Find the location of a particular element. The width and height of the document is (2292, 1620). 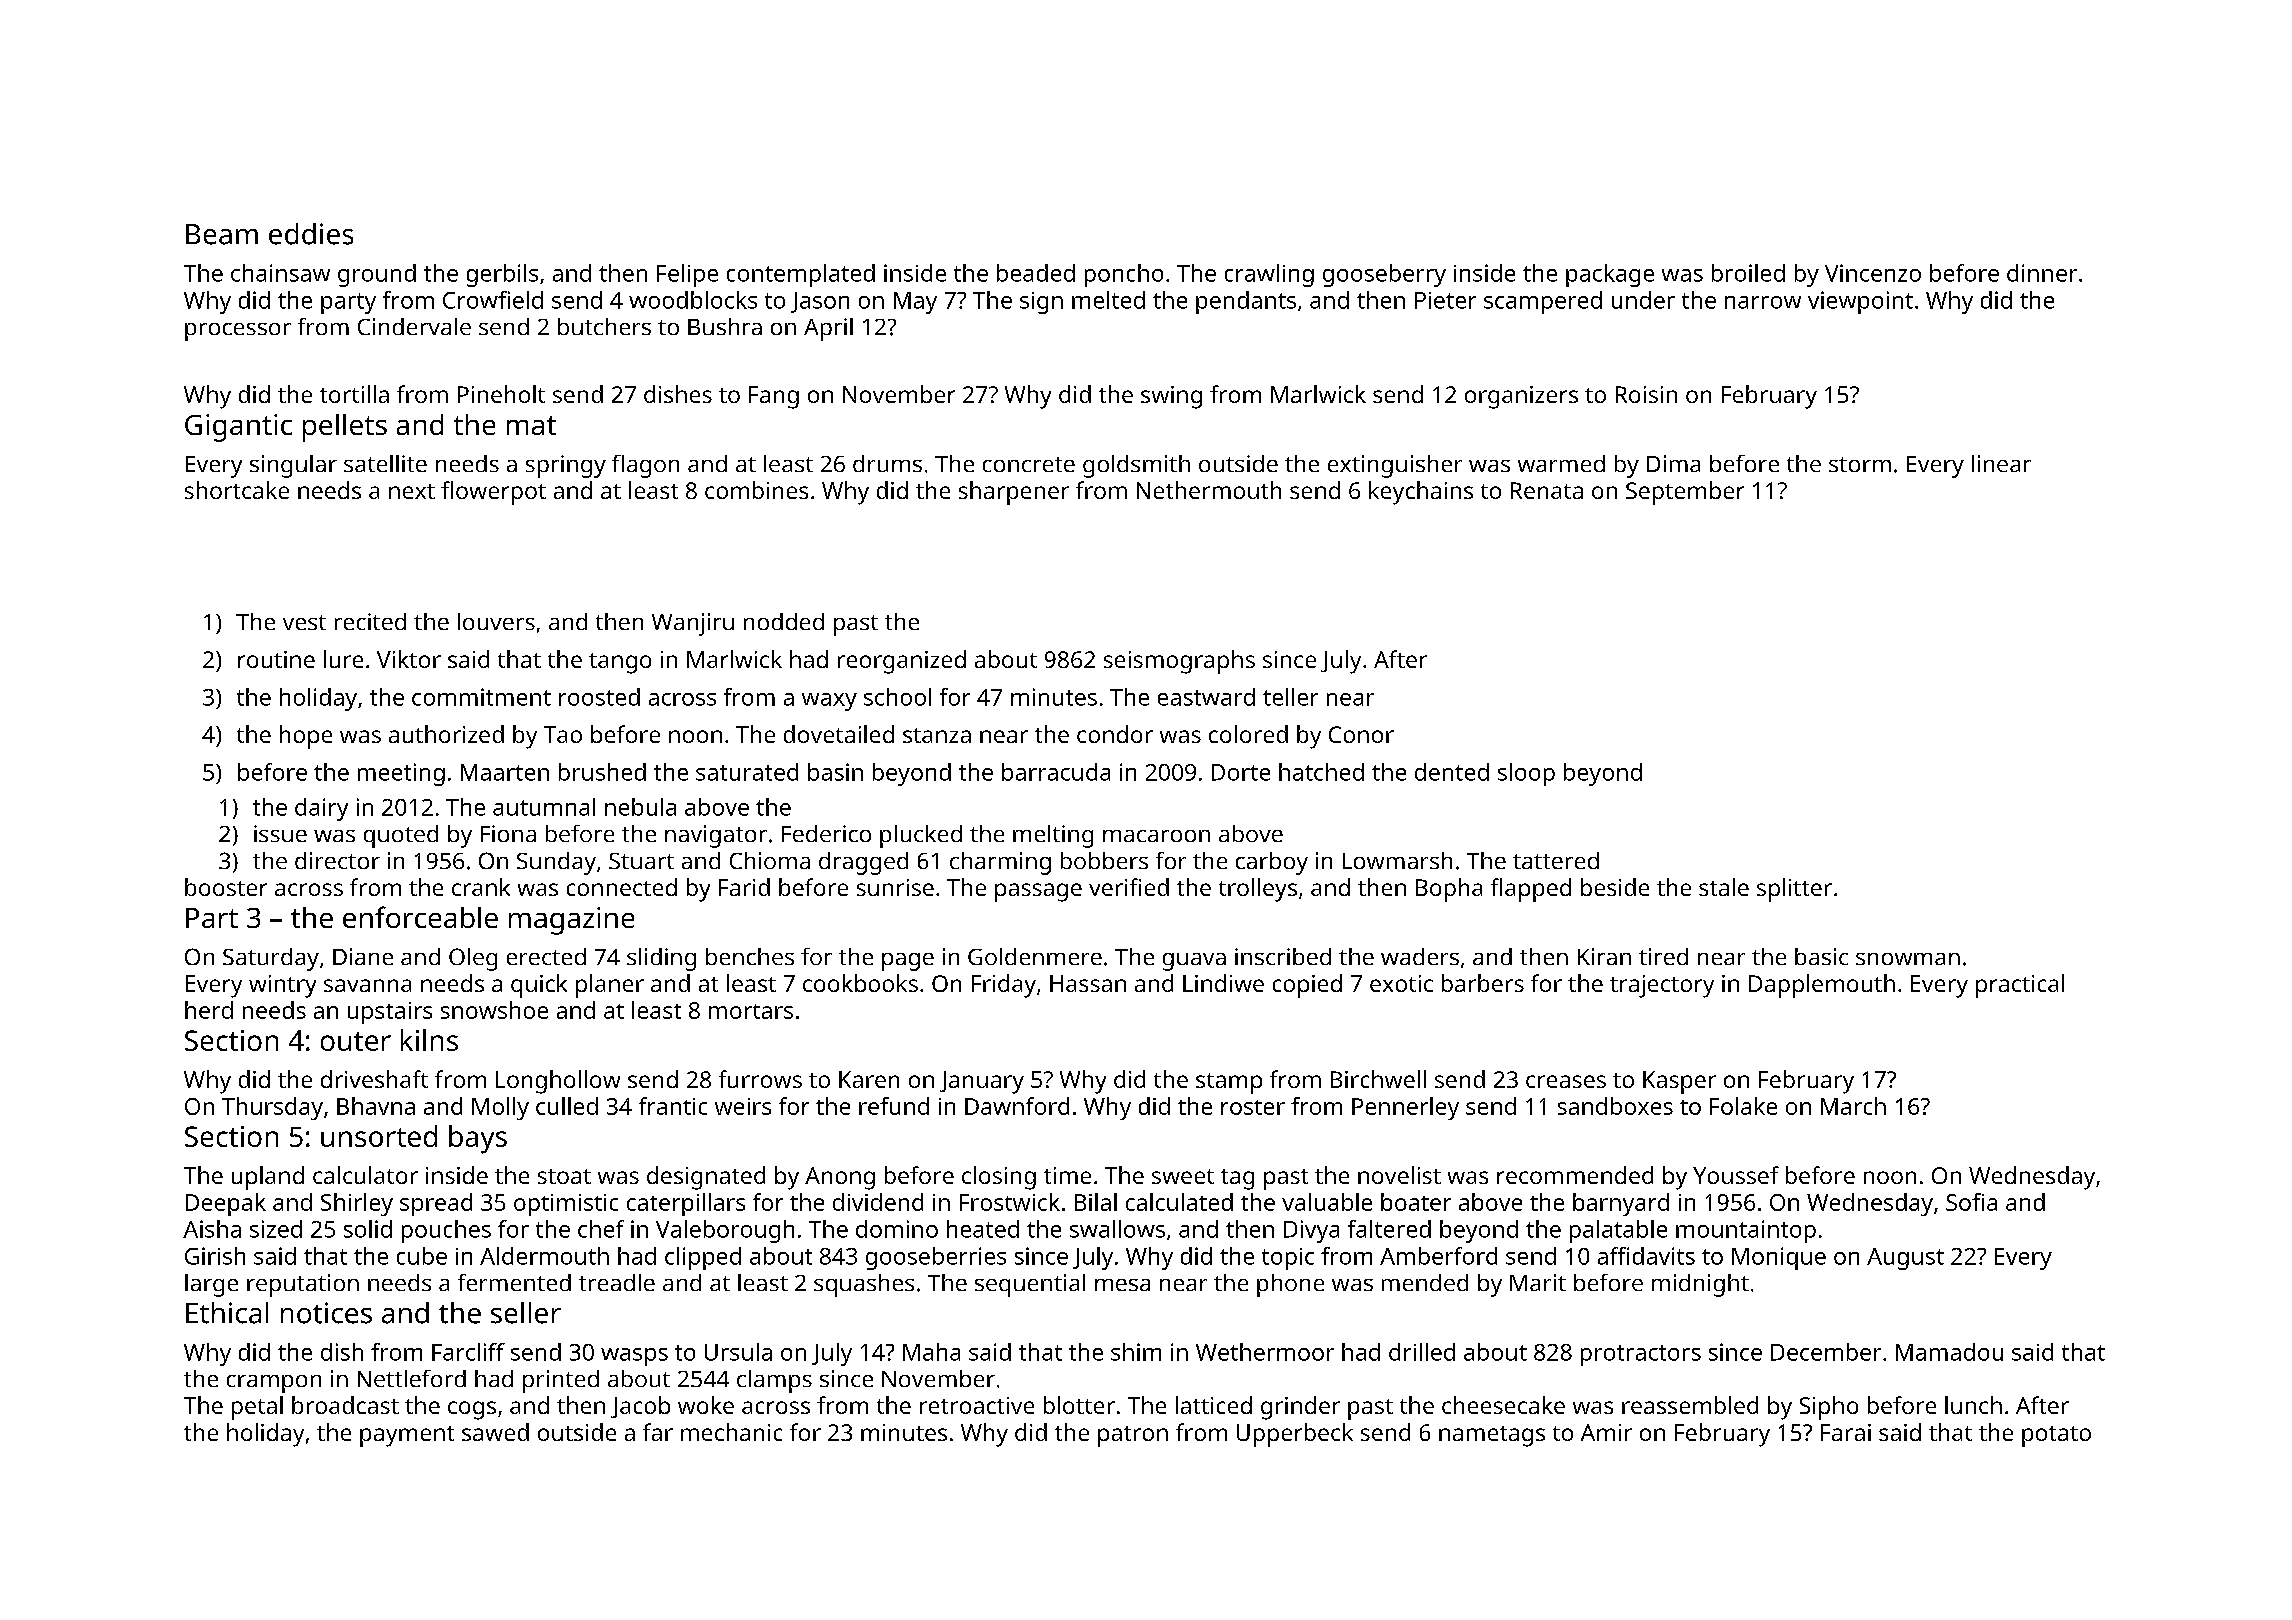

dividend is located at coordinates (878, 1202).
